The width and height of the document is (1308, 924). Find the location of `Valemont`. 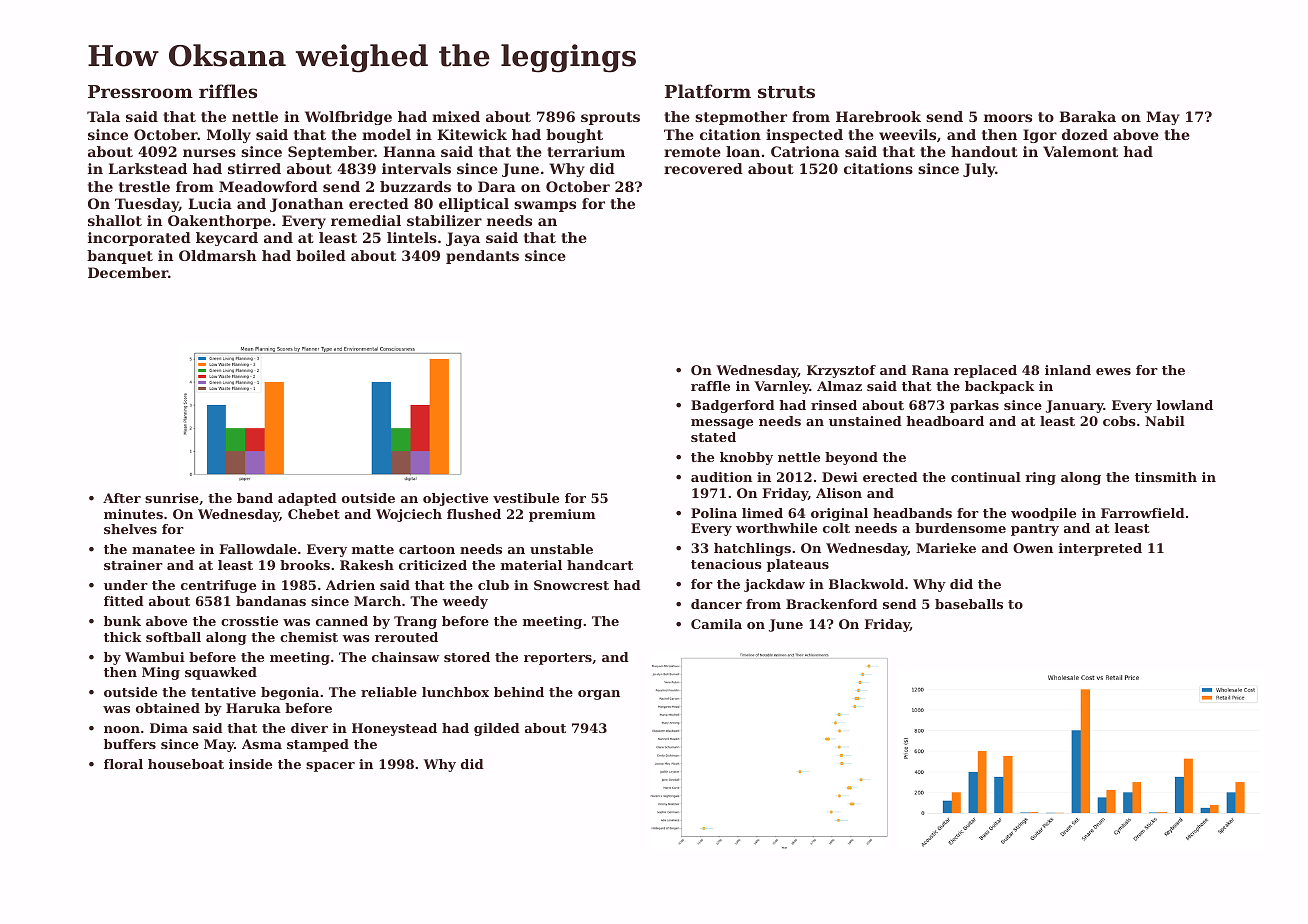

Valemont is located at coordinates (1080, 151).
